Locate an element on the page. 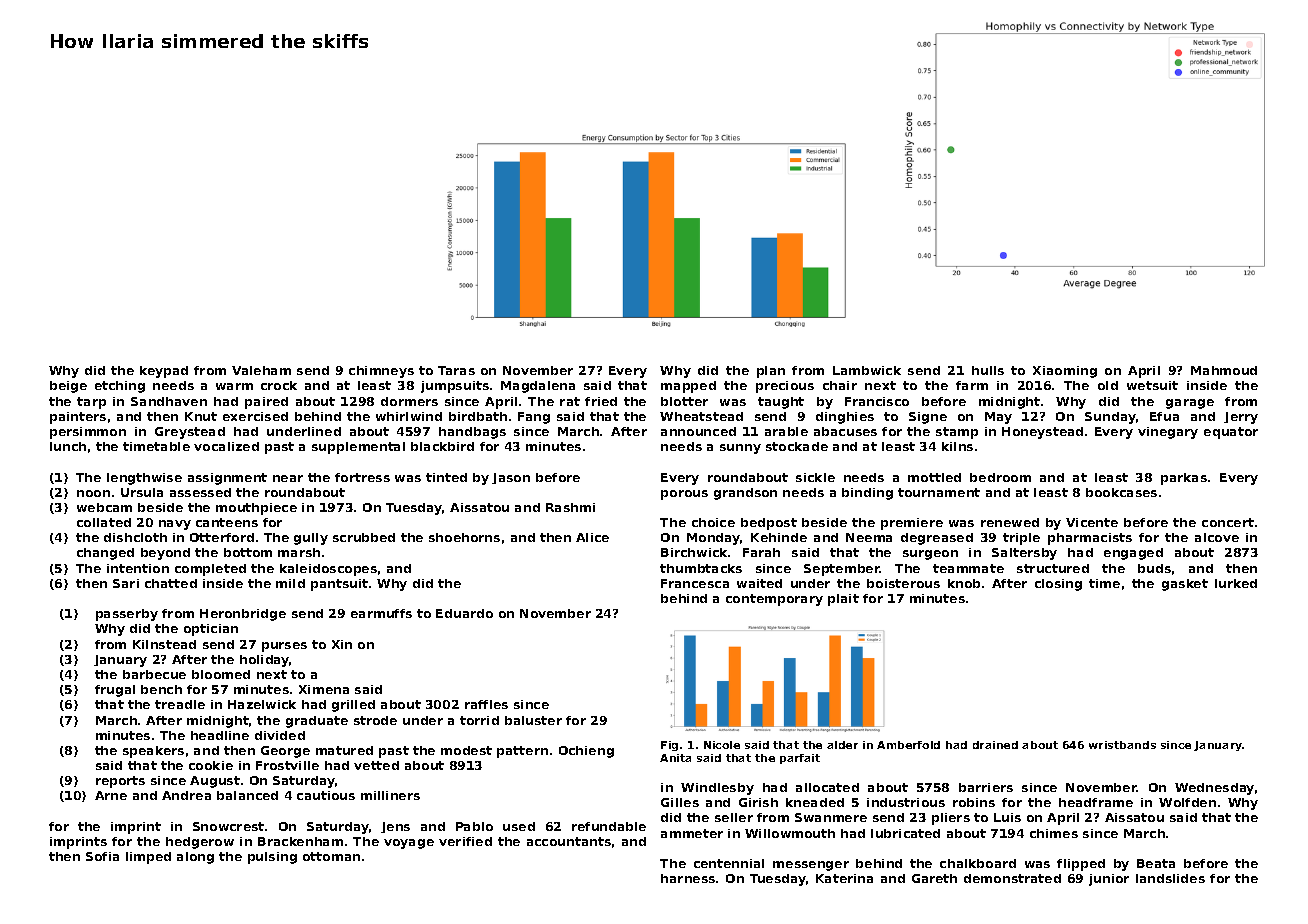 The height and width of the document is (924, 1308). Sandhaven is located at coordinates (169, 401).
